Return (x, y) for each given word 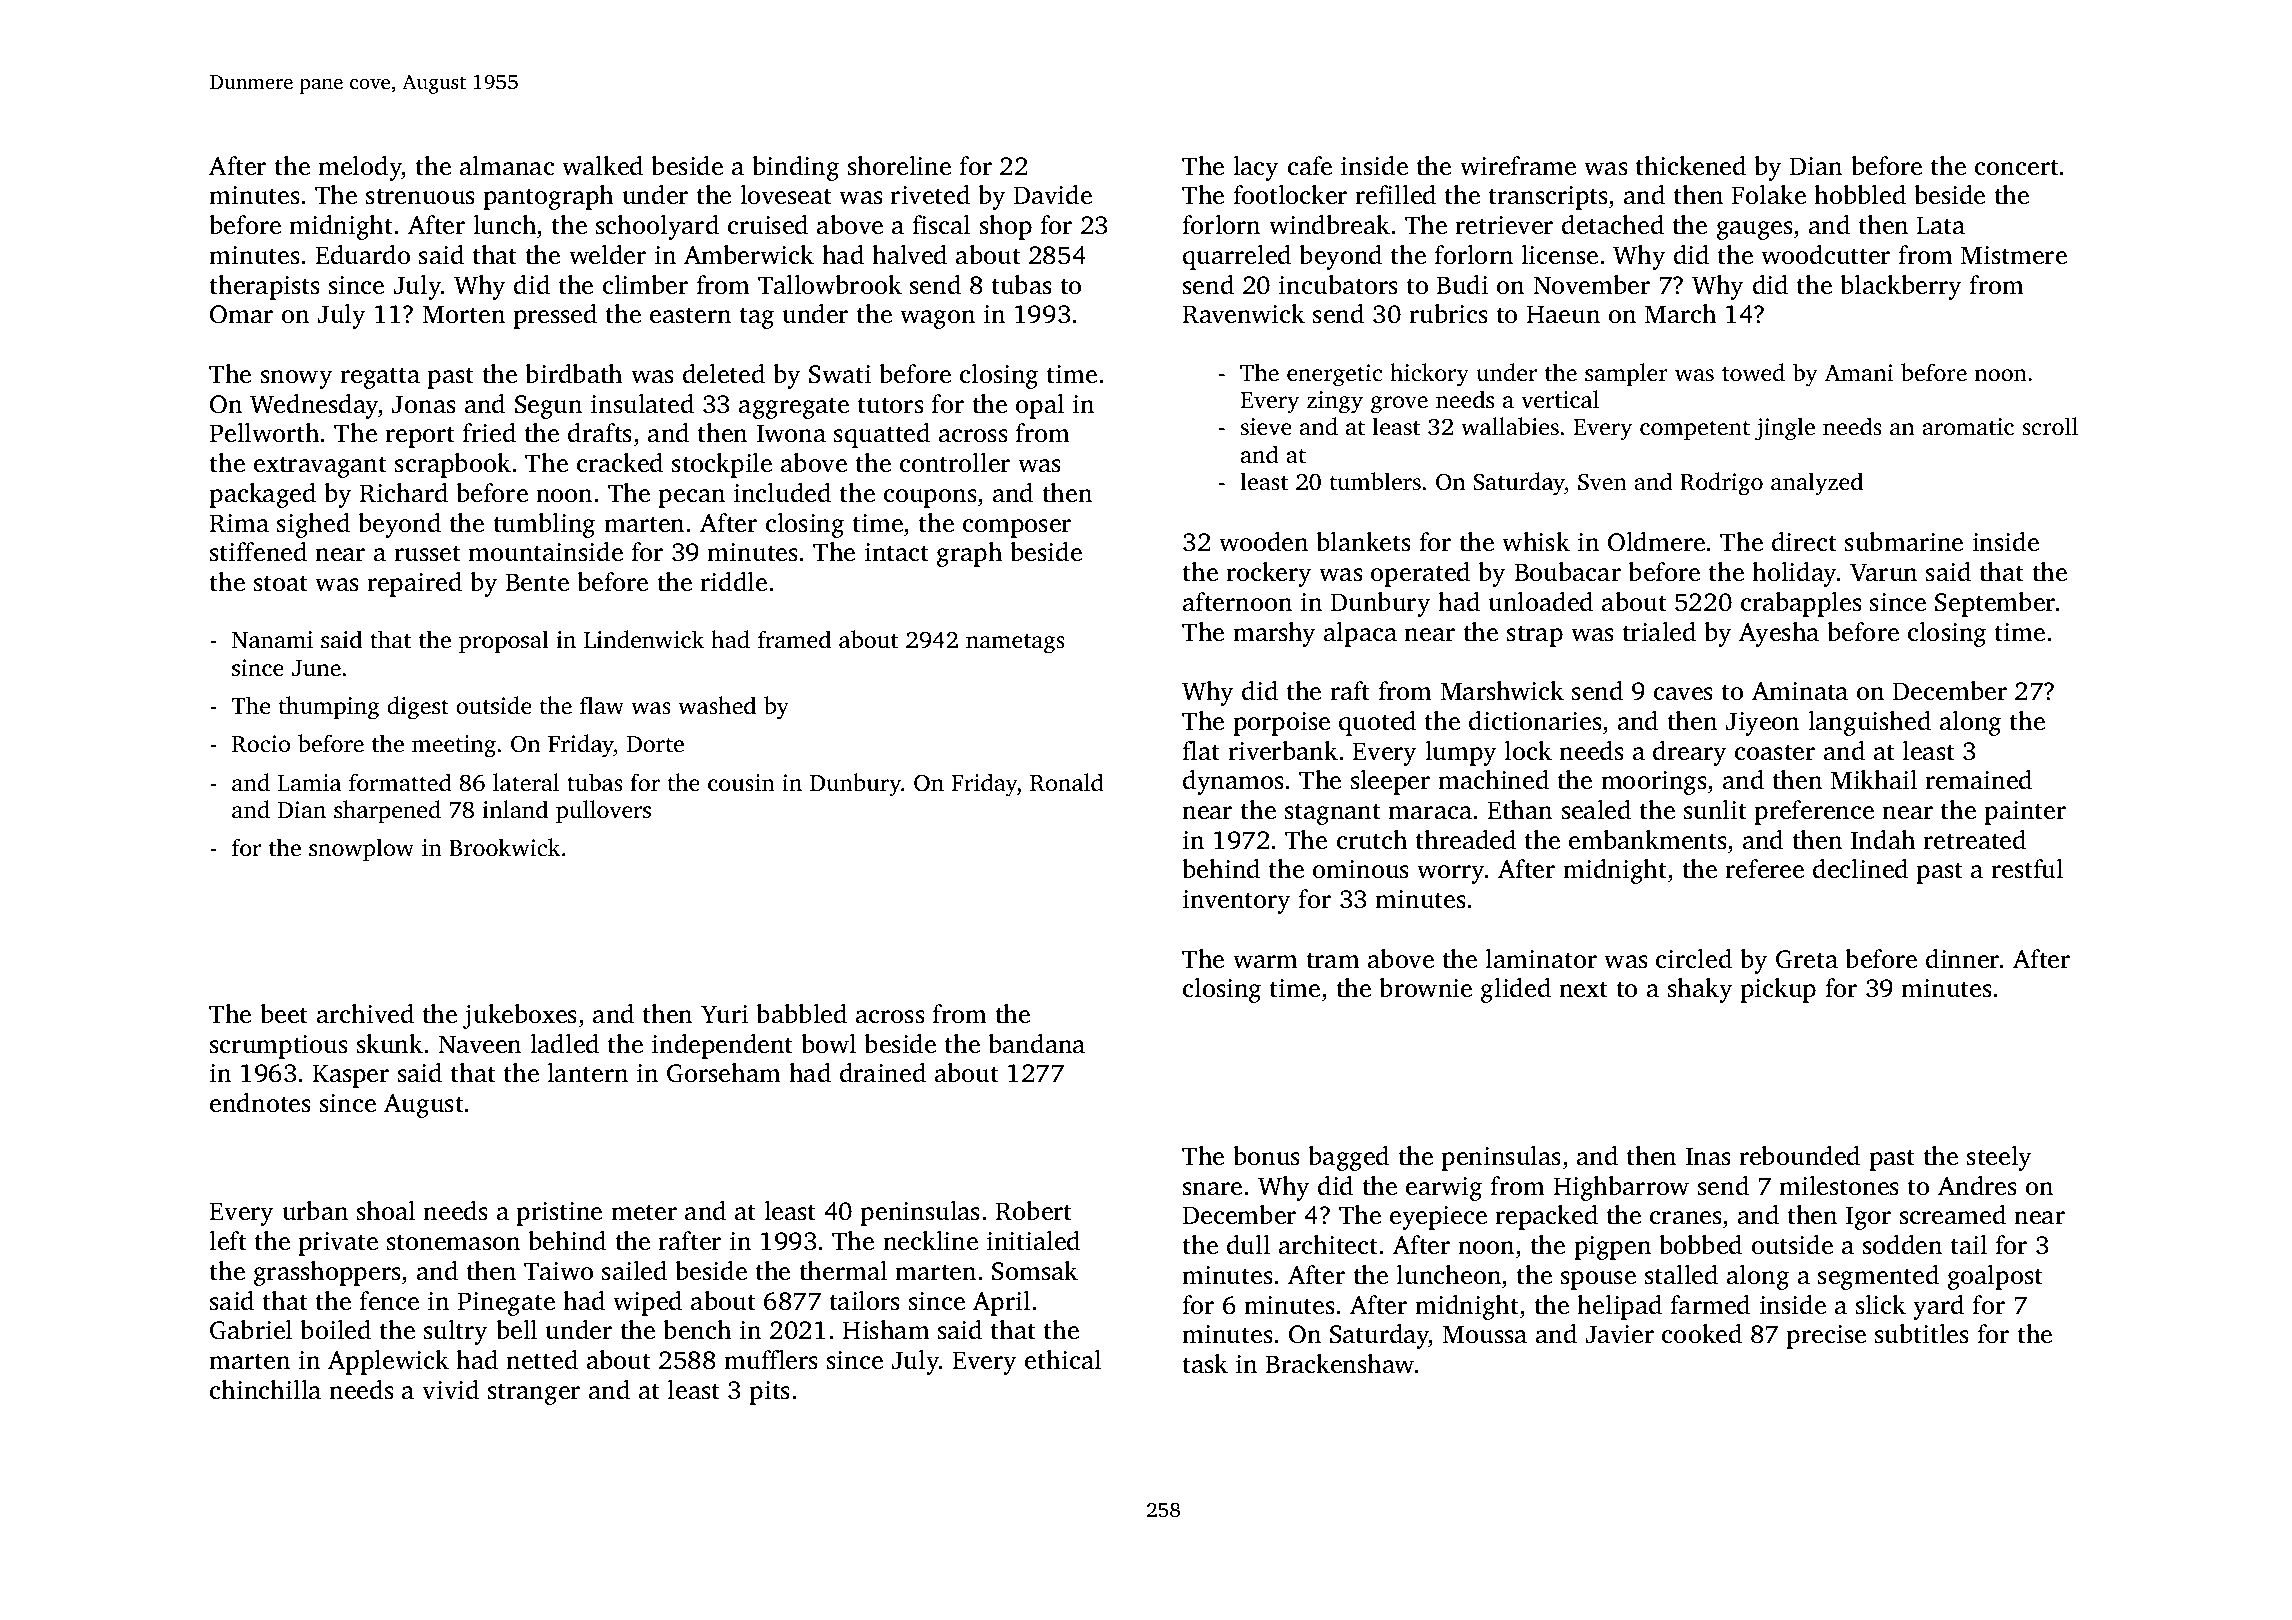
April (1001, 1303)
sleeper (1390, 782)
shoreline (899, 166)
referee (1764, 869)
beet (284, 1014)
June (316, 668)
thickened (1691, 166)
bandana (1036, 1044)
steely (1999, 1158)
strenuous (420, 196)
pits (769, 1393)
